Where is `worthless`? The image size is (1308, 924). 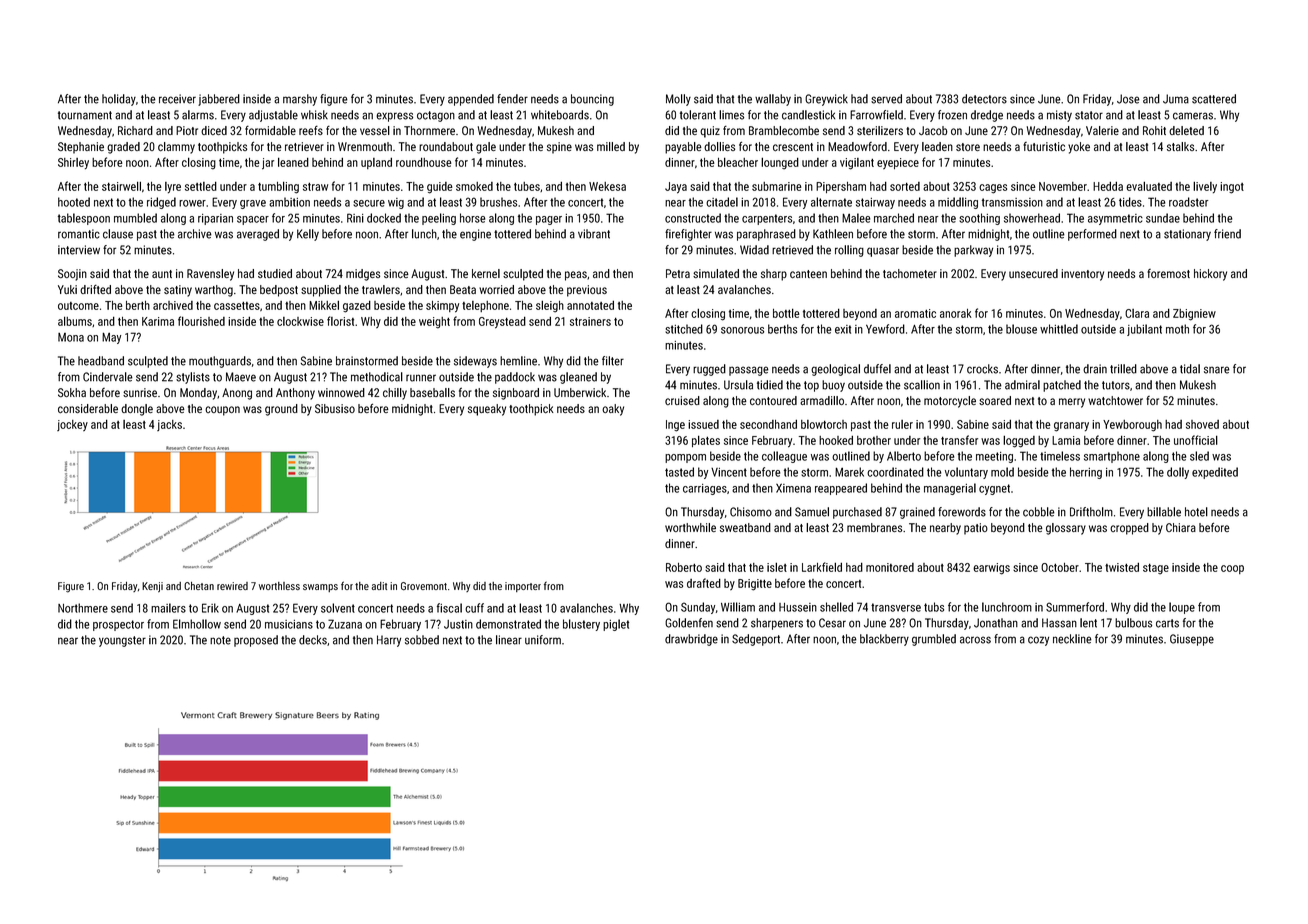 worthless is located at coordinates (279, 586).
